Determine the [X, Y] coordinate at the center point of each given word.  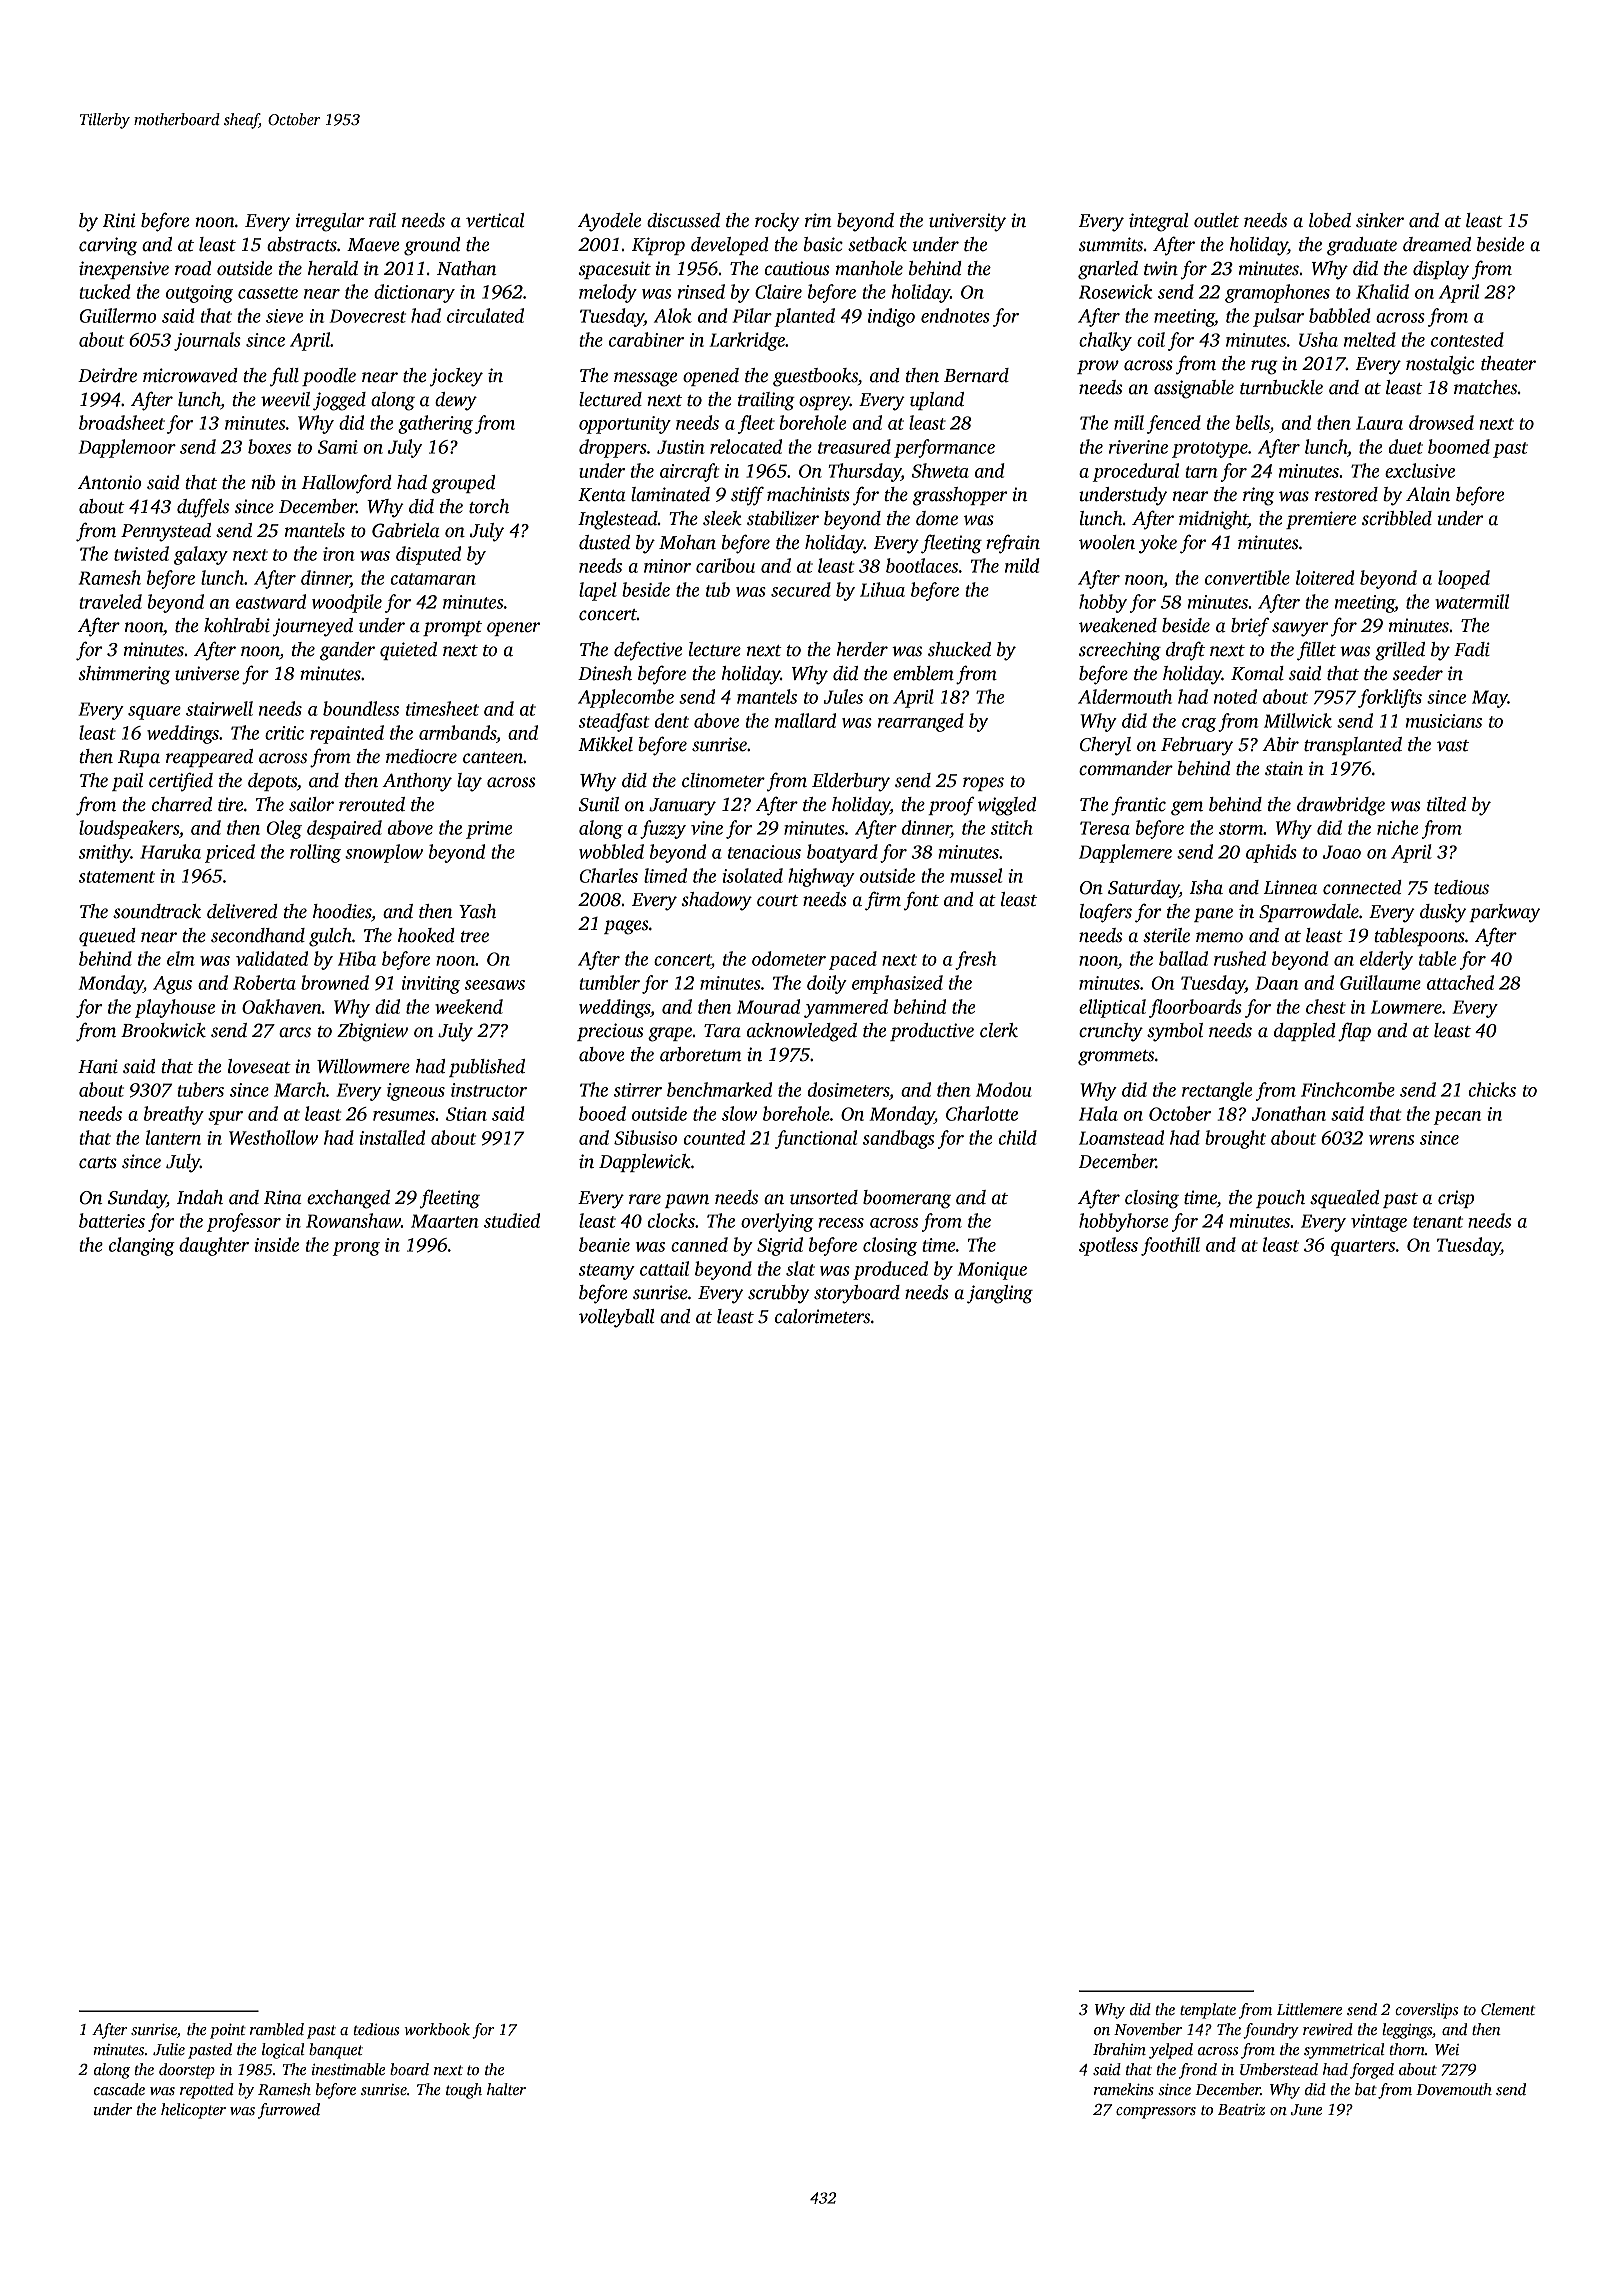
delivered [242, 911]
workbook [437, 2029]
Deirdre [107, 375]
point [228, 2031]
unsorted [824, 1197]
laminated [670, 494]
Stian [466, 1114]
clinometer [723, 780]
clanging [142, 1246]
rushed [1240, 958]
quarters [1363, 1248]
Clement [1508, 2009]
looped [1464, 579]
